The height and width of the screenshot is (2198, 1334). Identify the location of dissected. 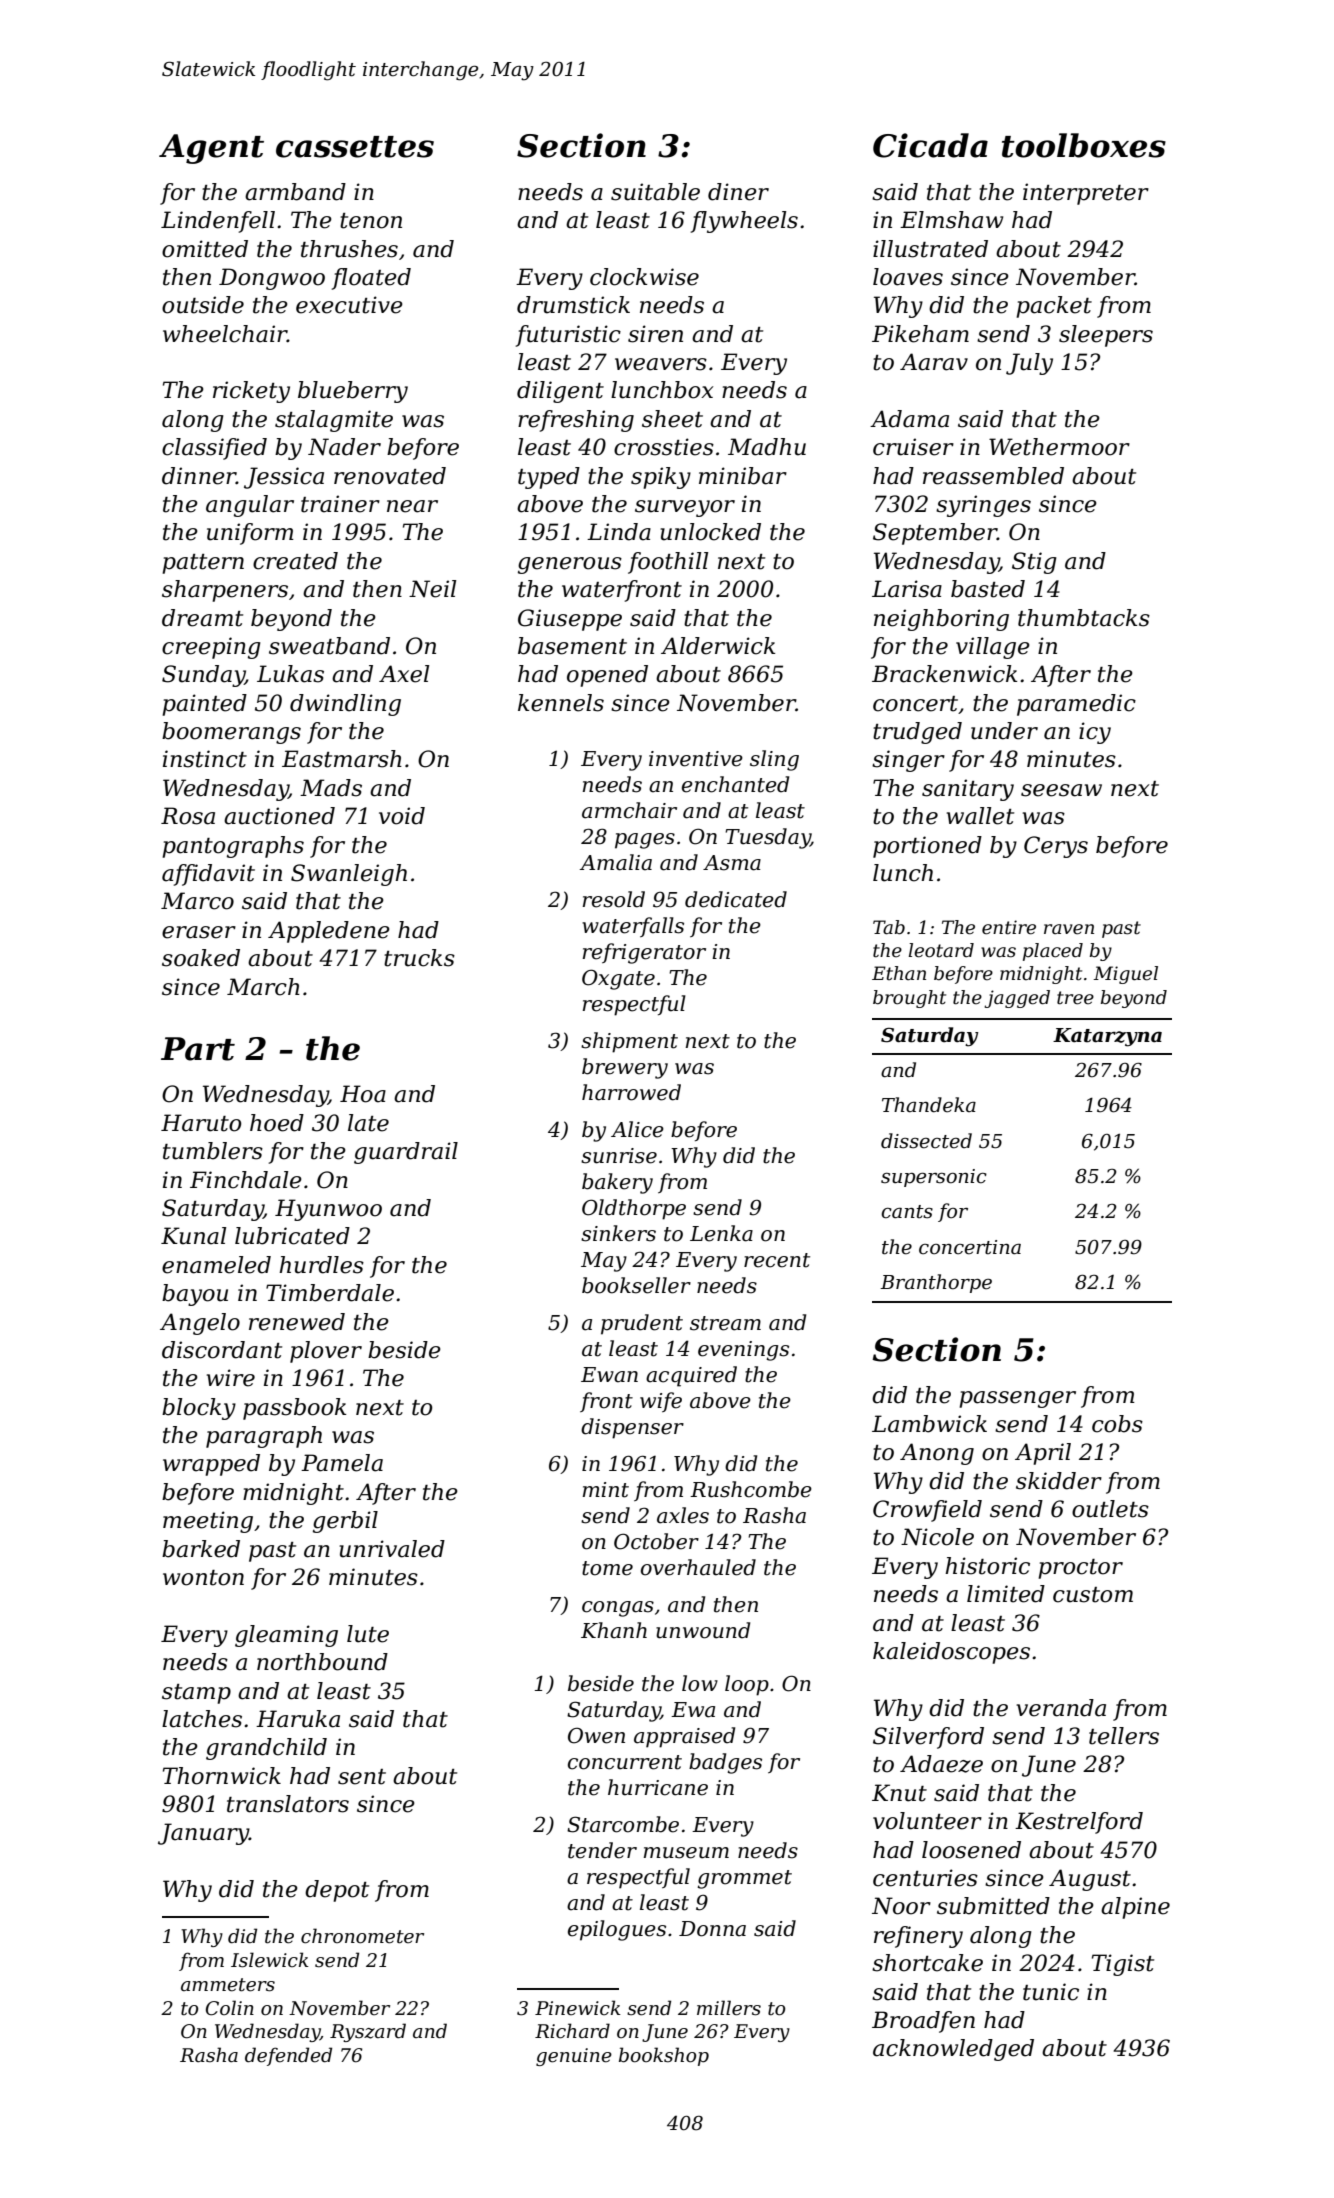
(926, 1141).
